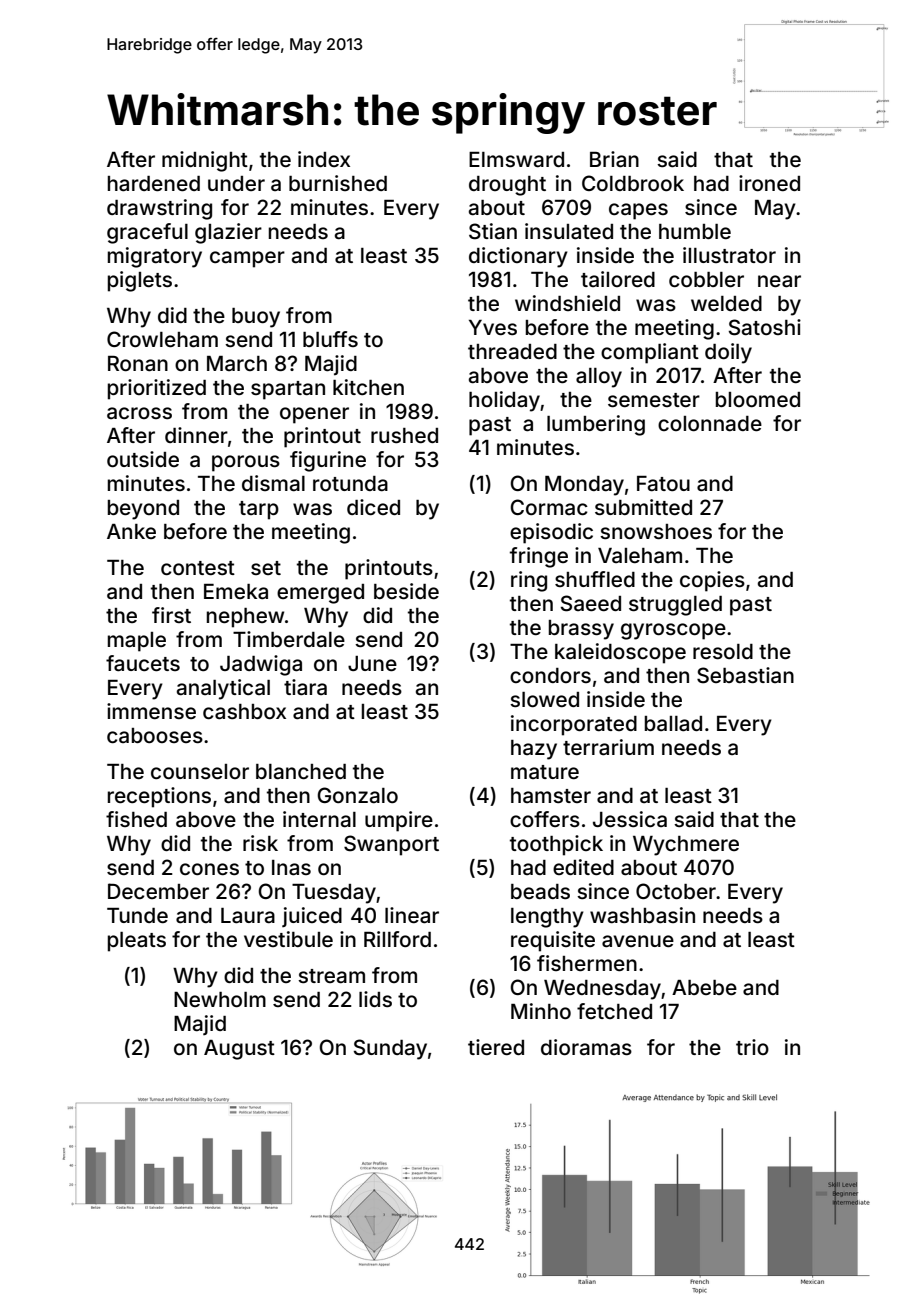 Image resolution: width=908 pixels, height=1316 pixels. I want to click on humble, so click(695, 231).
